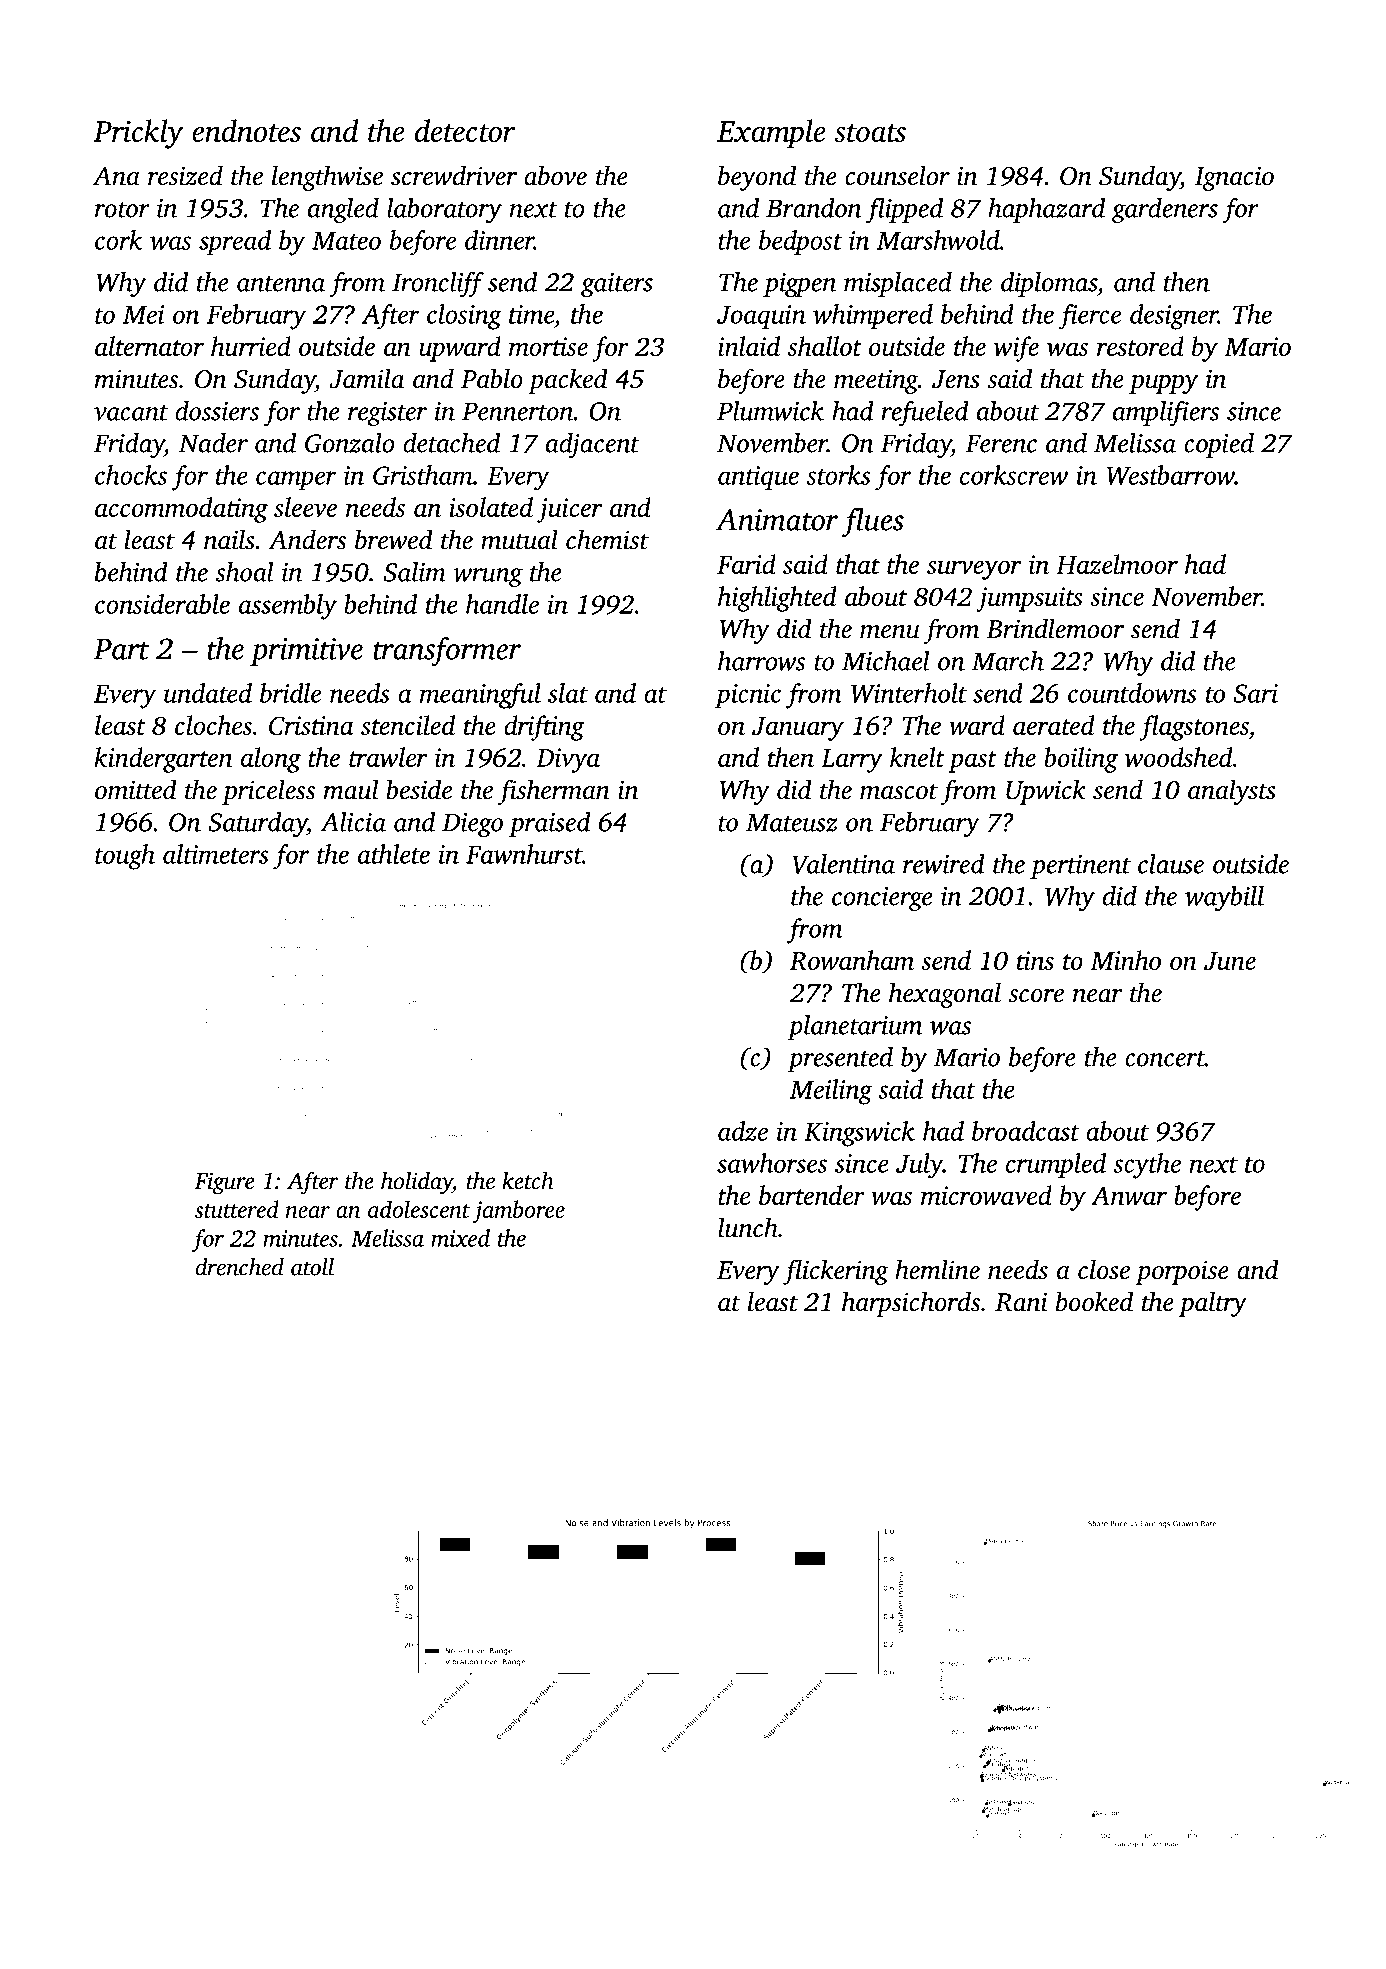 The image size is (1386, 1969). What do you see at coordinates (217, 411) in the screenshot?
I see `dossiers` at bounding box center [217, 411].
